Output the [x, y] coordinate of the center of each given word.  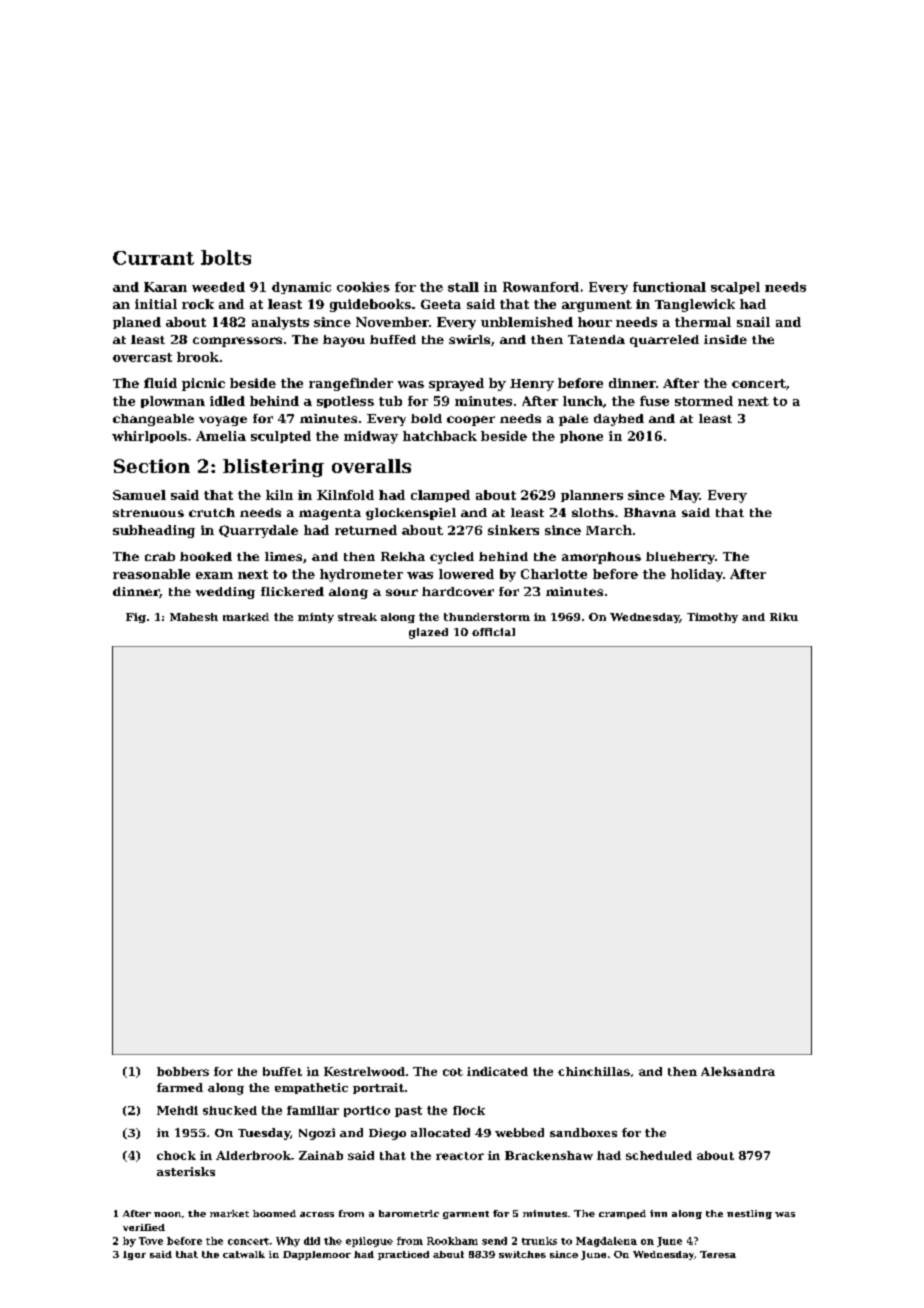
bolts [226, 257]
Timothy [712, 618]
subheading [154, 531]
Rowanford [541, 287]
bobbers [183, 1071]
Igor [134, 1255]
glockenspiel [411, 514]
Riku [784, 617]
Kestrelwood [364, 1071]
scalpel [735, 288]
